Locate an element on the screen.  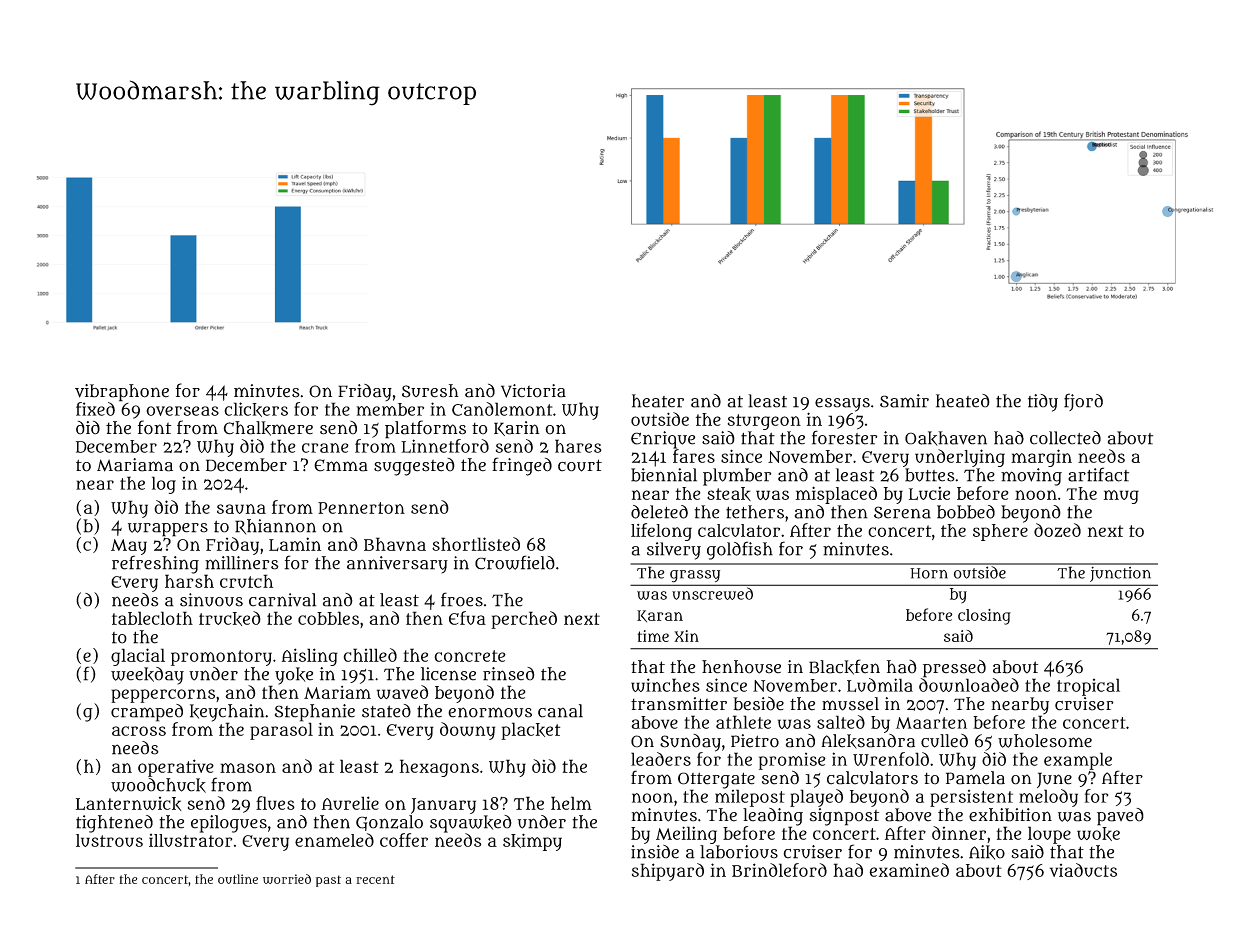
beside is located at coordinates (758, 703).
